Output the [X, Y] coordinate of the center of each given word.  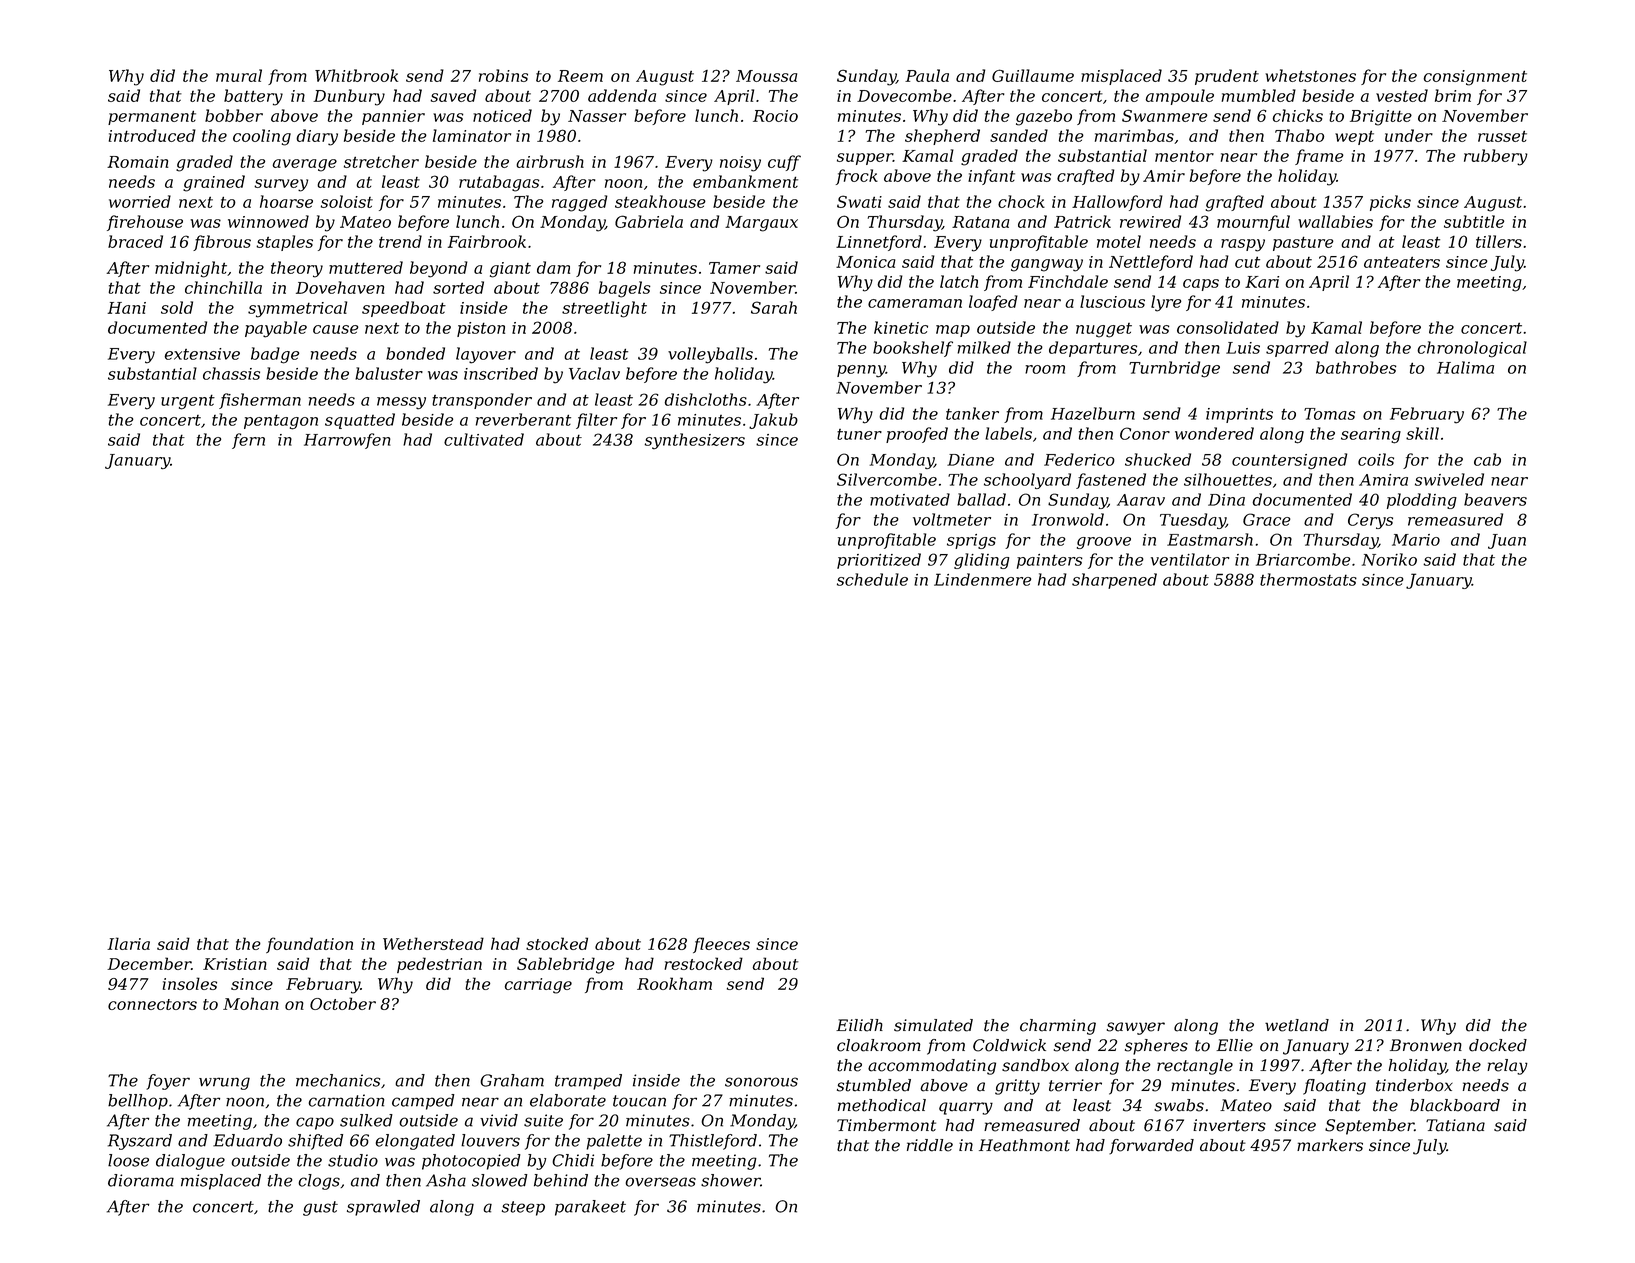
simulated [933, 1025]
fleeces [721, 945]
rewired [1150, 221]
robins [503, 75]
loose [128, 1160]
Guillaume [1033, 75]
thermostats [1308, 579]
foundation [309, 945]
